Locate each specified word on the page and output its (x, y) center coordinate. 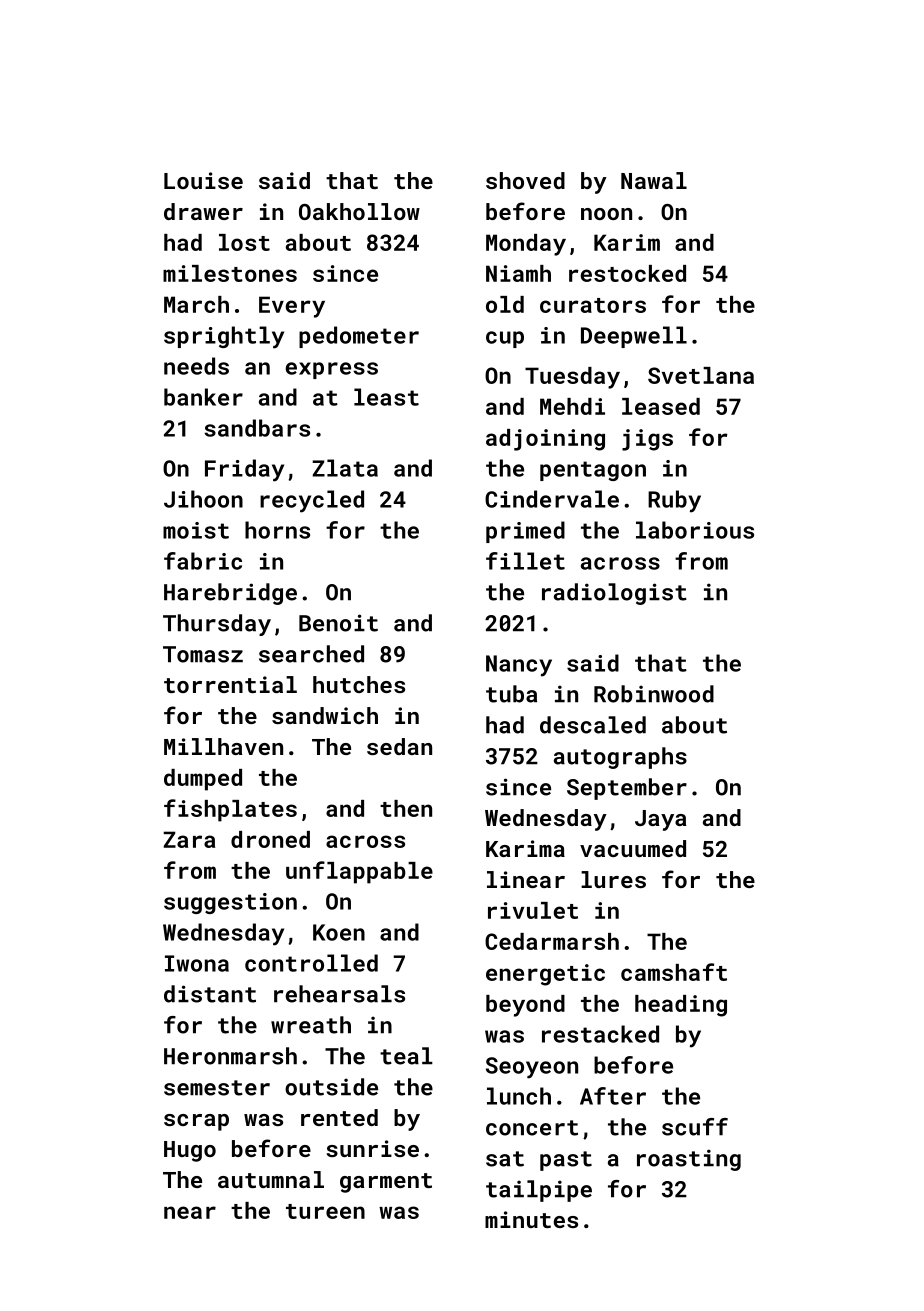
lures (613, 879)
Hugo (190, 1151)
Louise (203, 180)
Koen (339, 932)
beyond (525, 1006)
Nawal (654, 180)
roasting (689, 1160)
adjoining (545, 440)
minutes (531, 1219)
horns (277, 530)
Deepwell (634, 337)
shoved (525, 180)
